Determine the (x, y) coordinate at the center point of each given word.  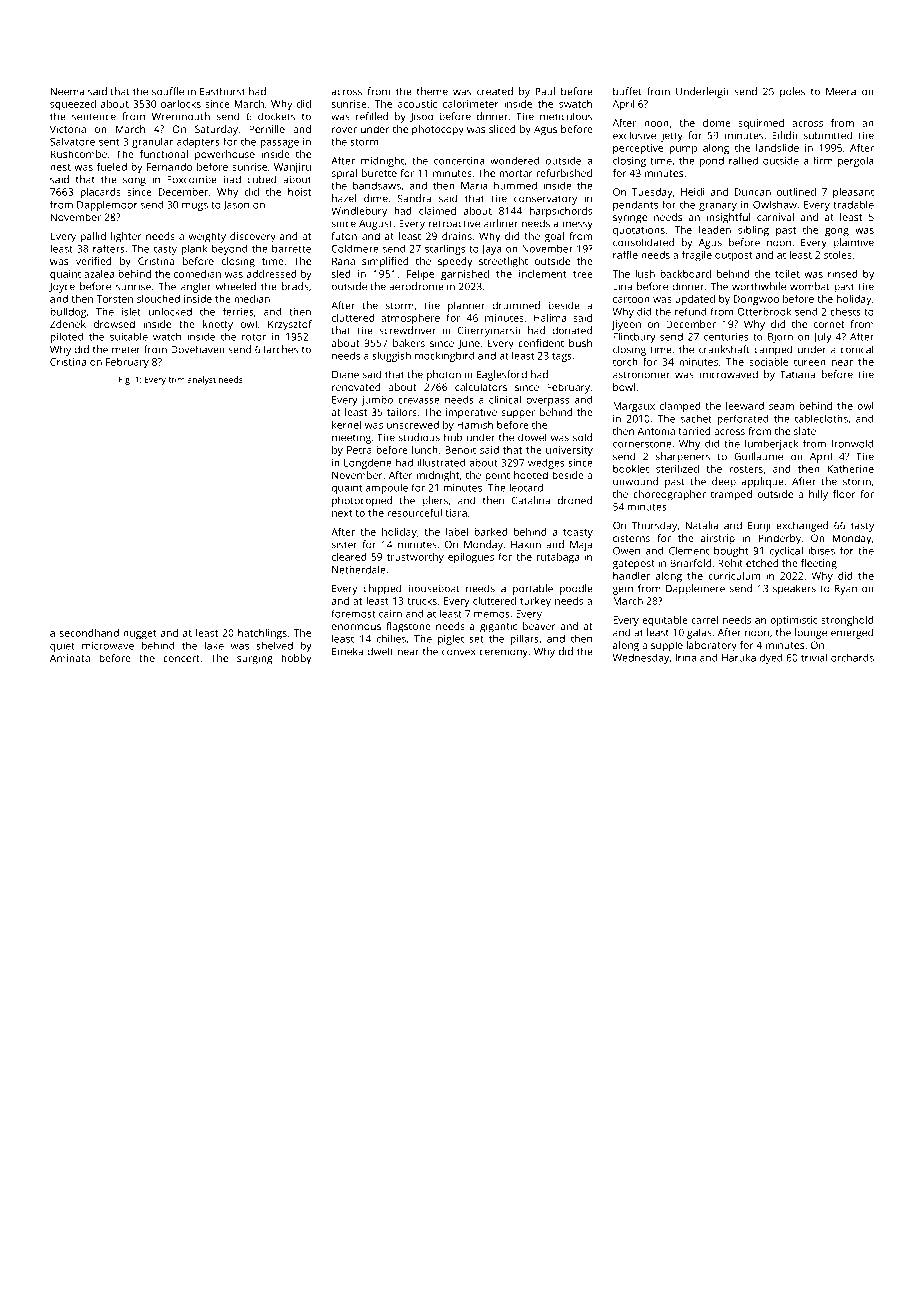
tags (562, 357)
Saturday (216, 130)
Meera (841, 92)
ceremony (504, 653)
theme (432, 91)
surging (255, 659)
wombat (810, 286)
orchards (852, 657)
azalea (99, 274)
